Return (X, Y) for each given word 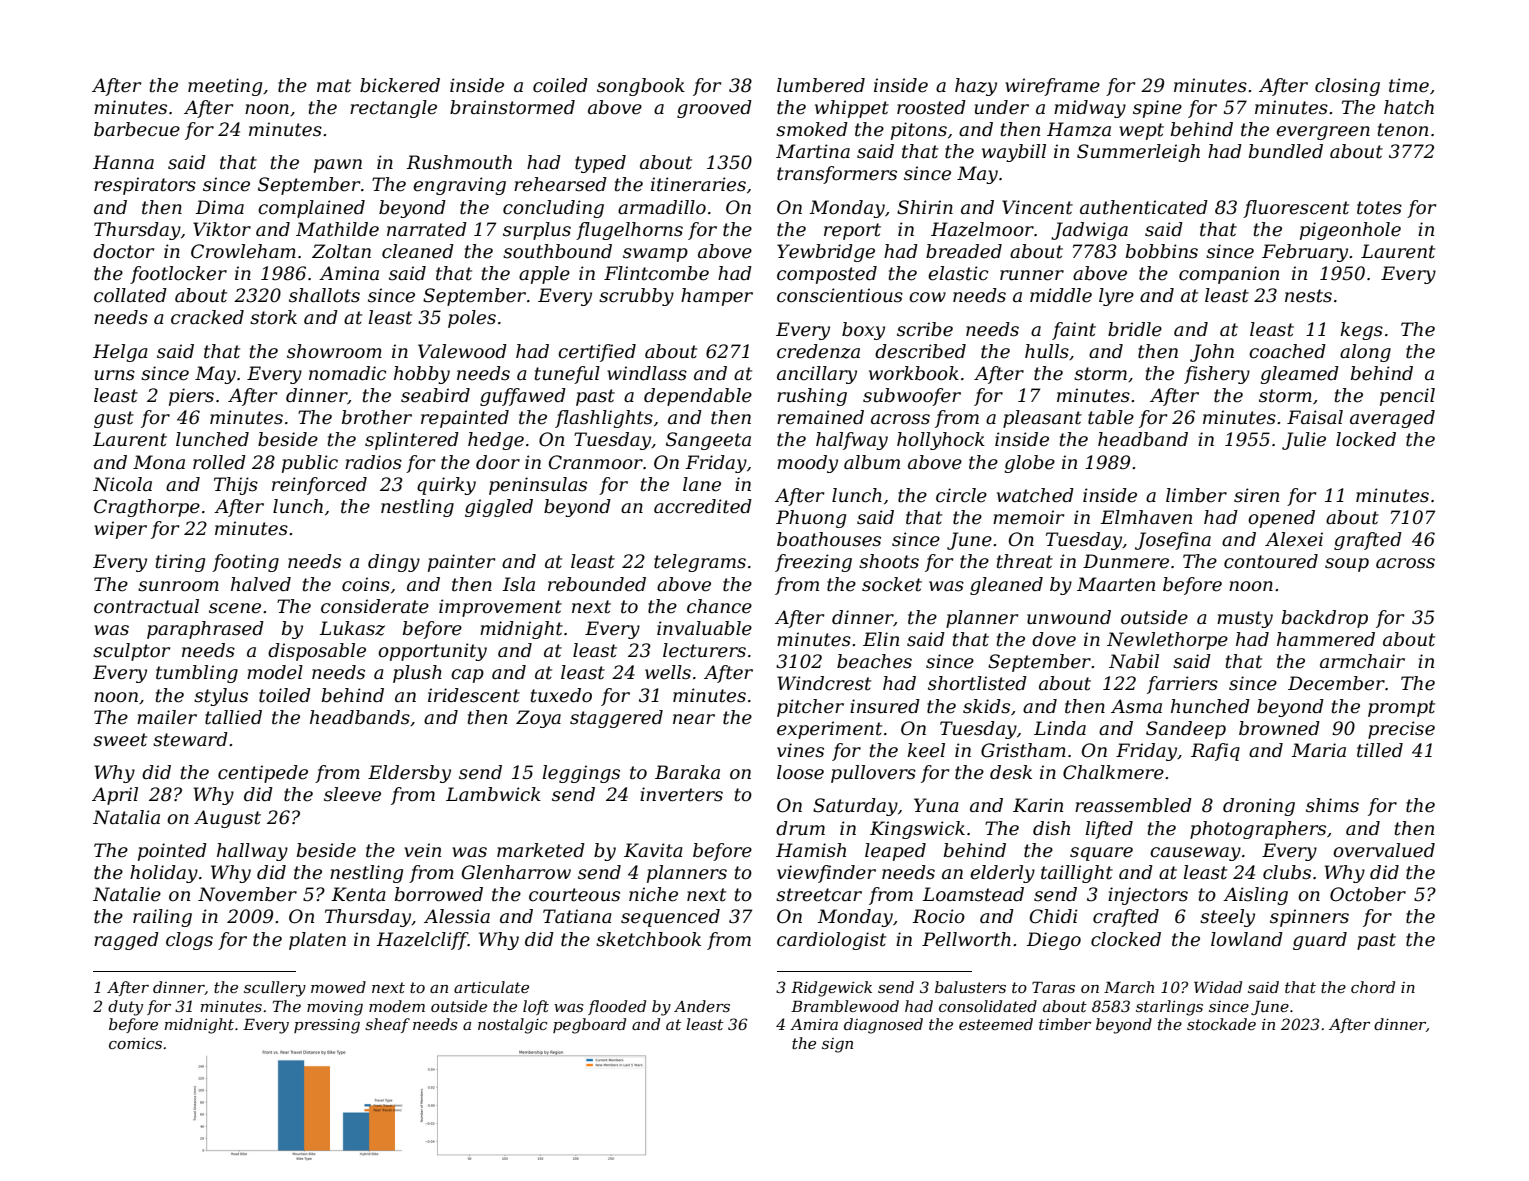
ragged (126, 941)
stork (273, 317)
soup (1347, 565)
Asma (1136, 706)
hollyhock (941, 441)
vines (800, 750)
